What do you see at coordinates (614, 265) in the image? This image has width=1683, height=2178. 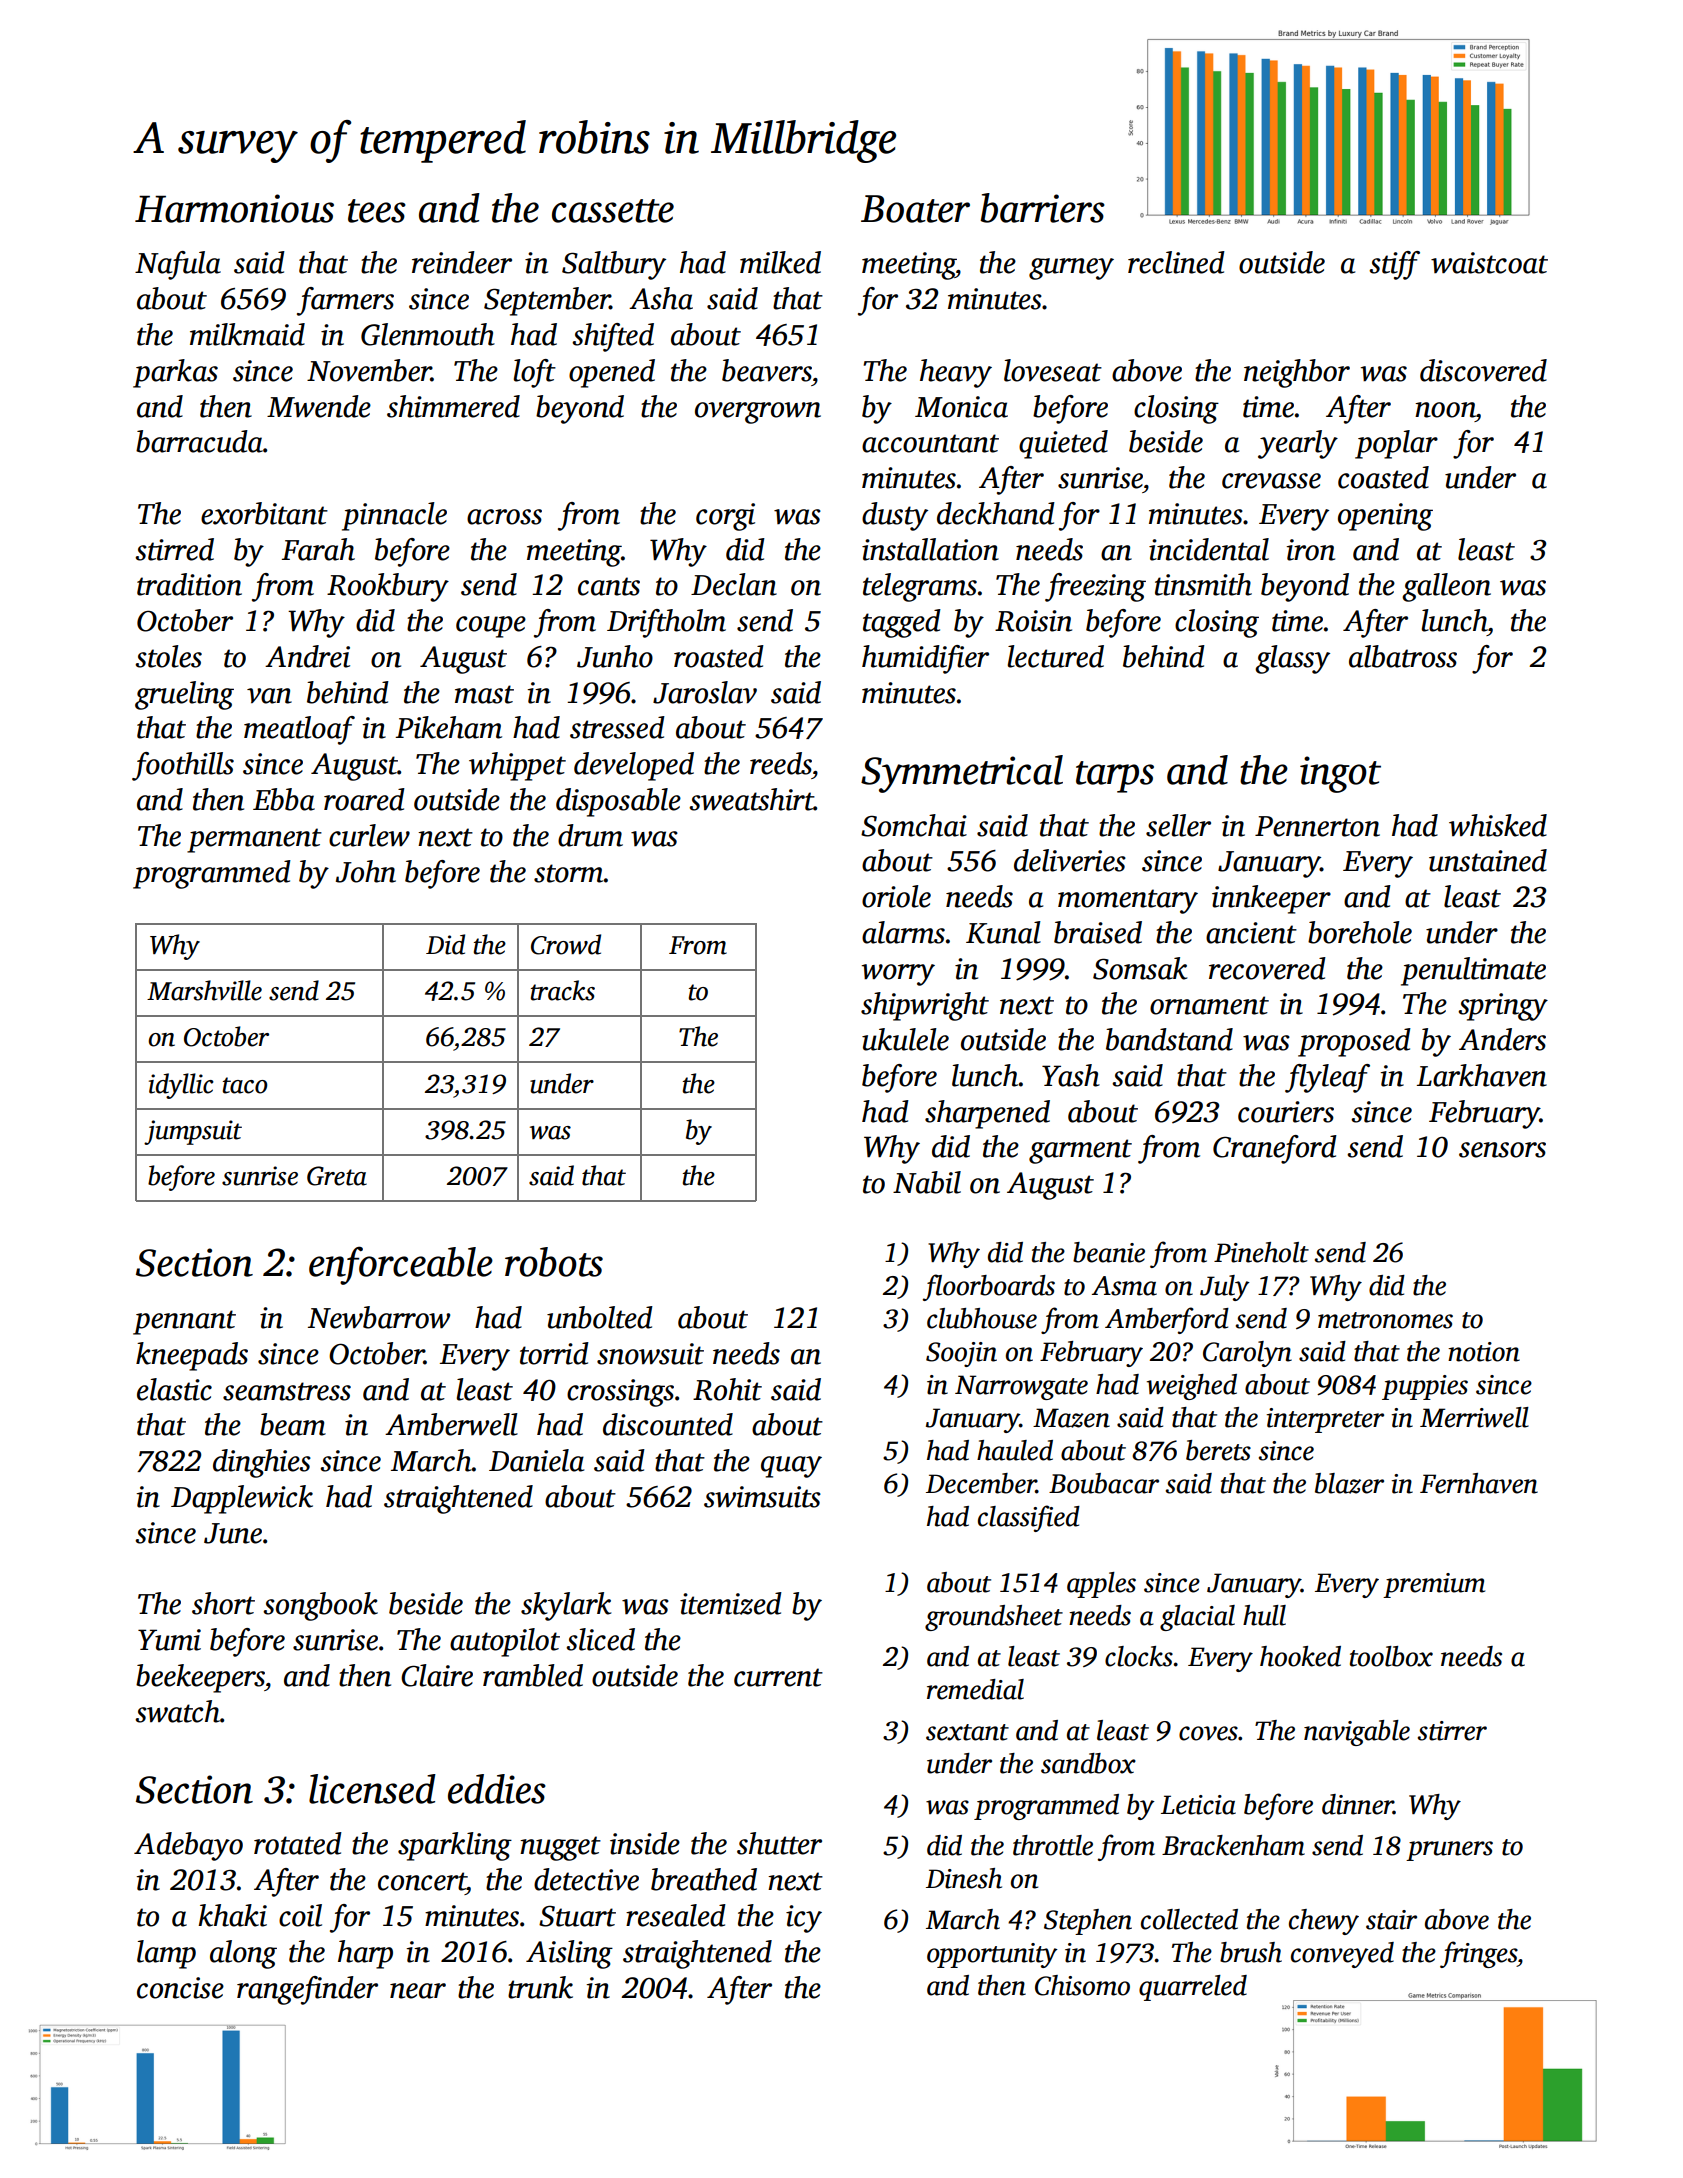 I see `Saltbury` at bounding box center [614, 265].
